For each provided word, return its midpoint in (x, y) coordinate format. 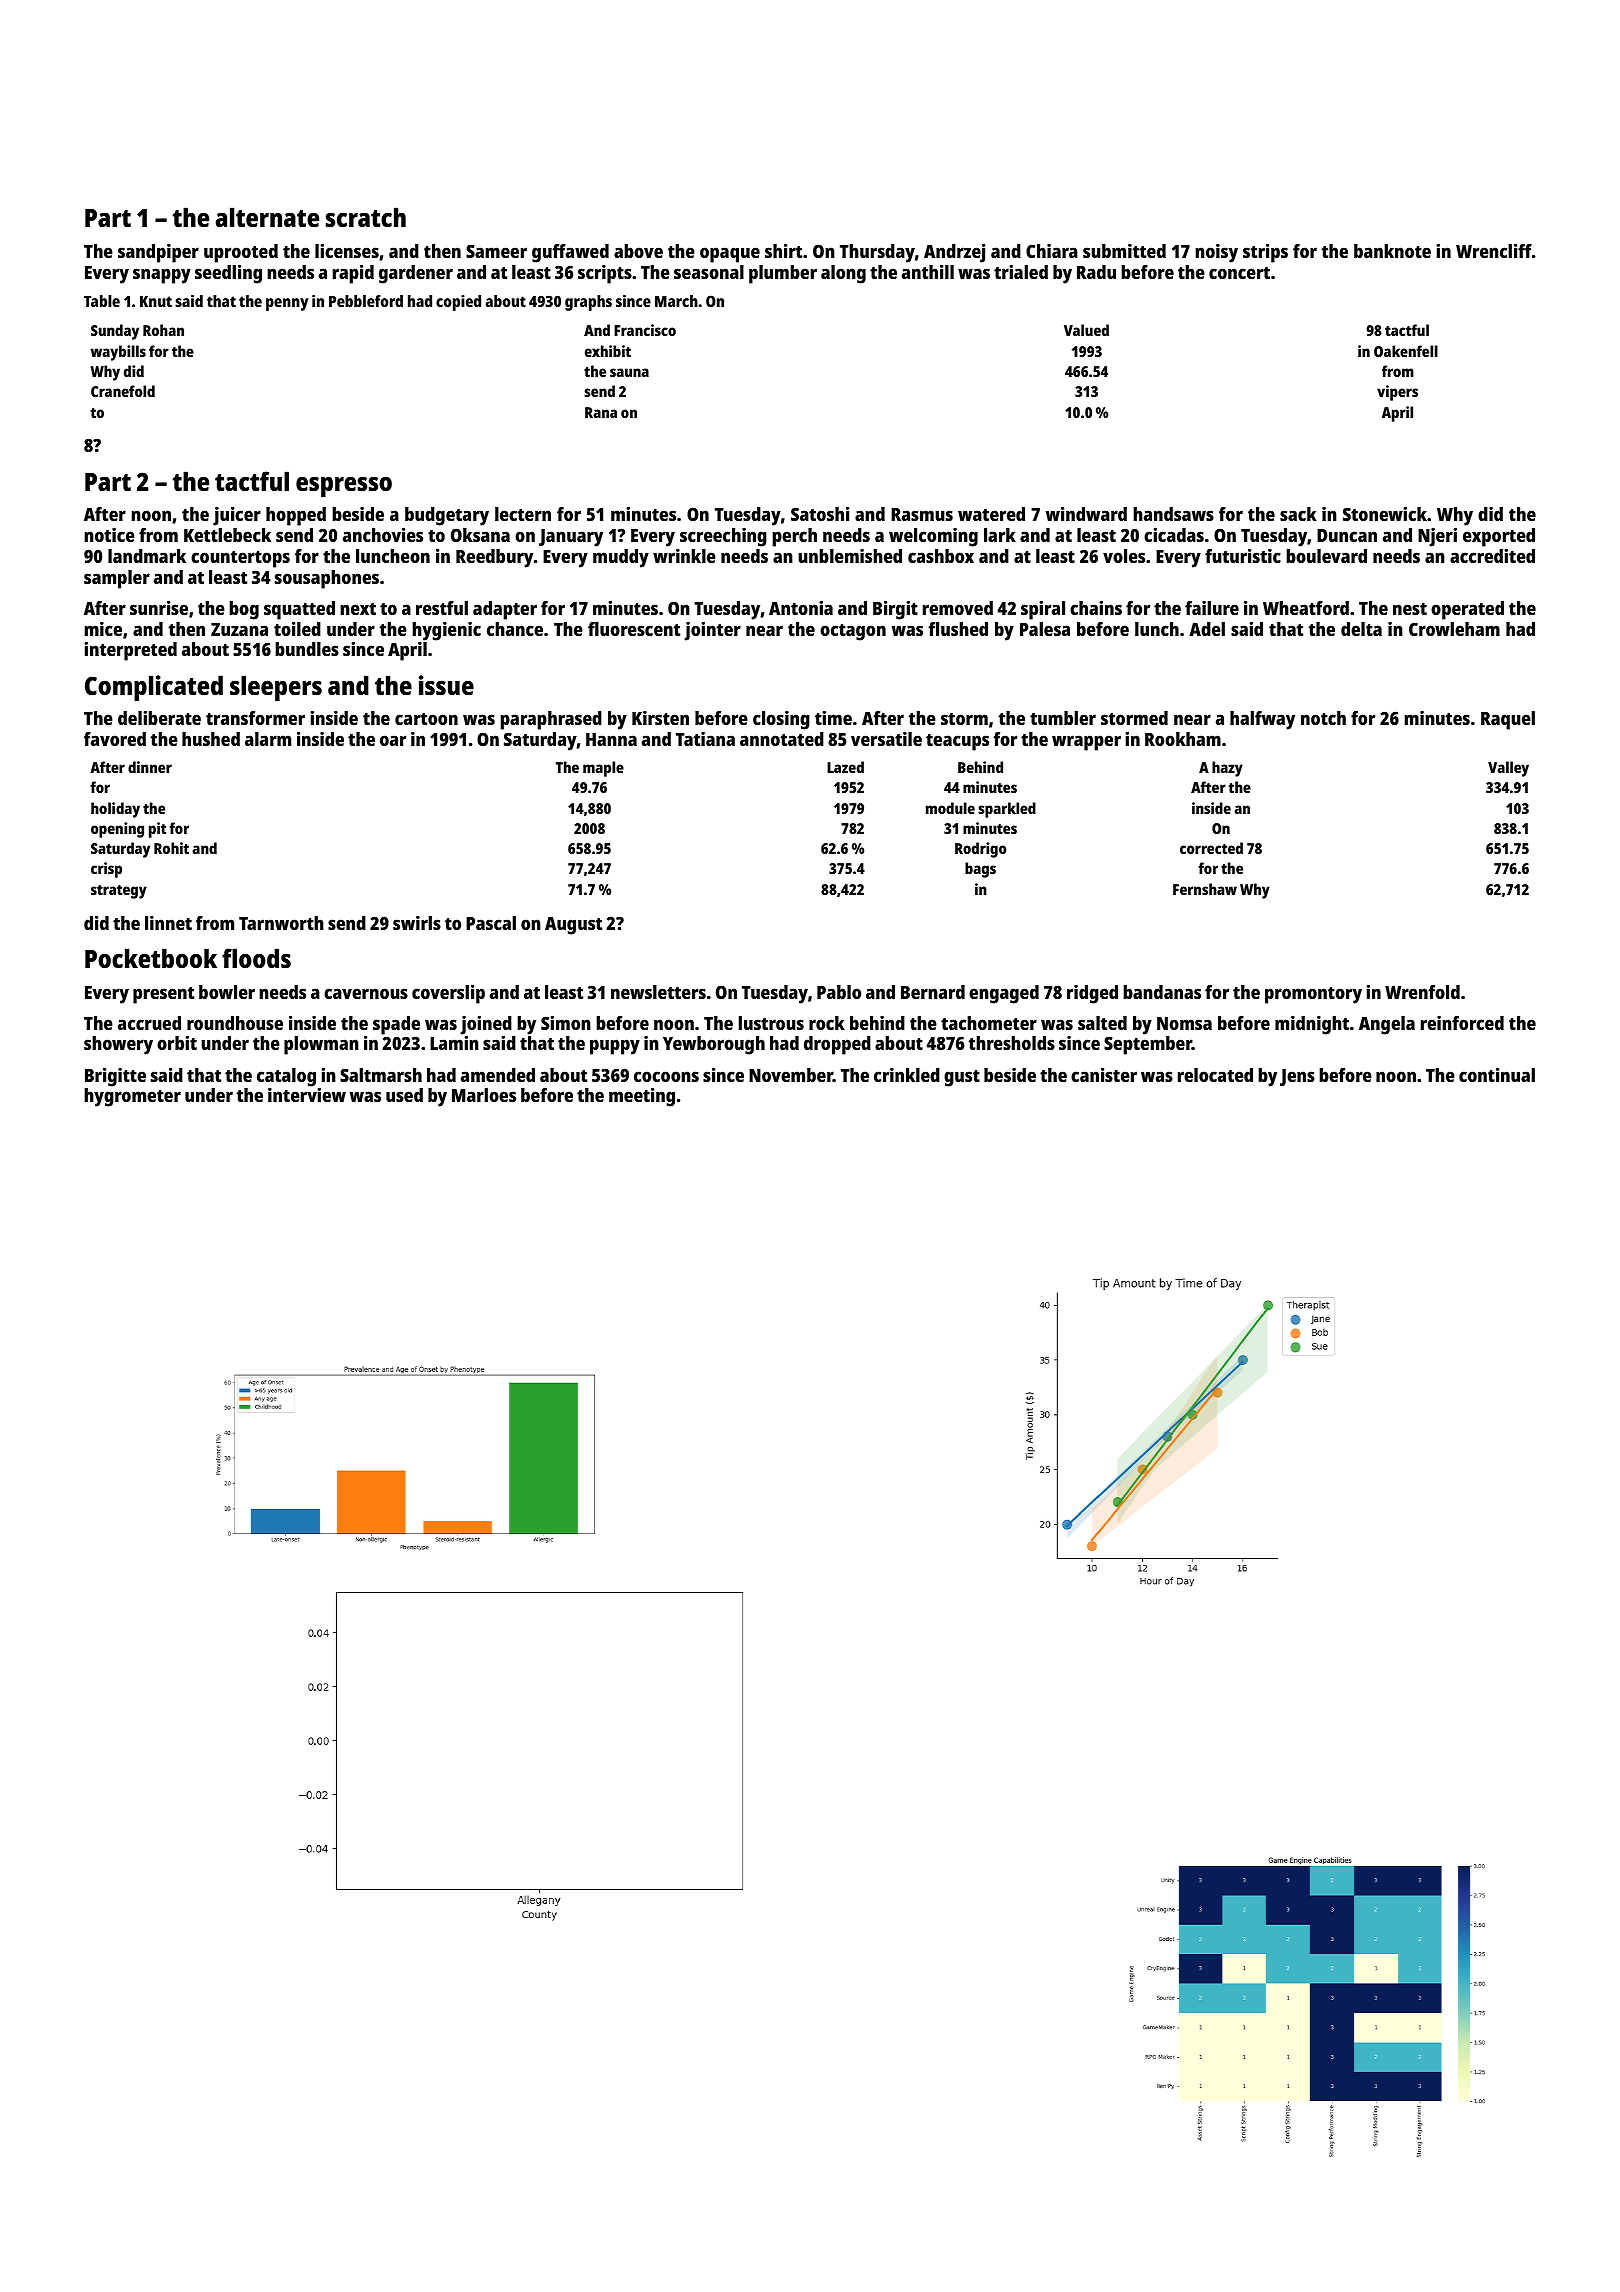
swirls (417, 923)
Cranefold (123, 391)
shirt (783, 251)
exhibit (608, 351)
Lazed (845, 767)
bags (980, 870)
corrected (1211, 848)
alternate (267, 217)
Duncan (1347, 535)
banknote (1392, 251)
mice (103, 629)
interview (307, 1095)
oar (393, 740)
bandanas (1162, 992)
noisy (1216, 253)
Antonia (801, 608)
